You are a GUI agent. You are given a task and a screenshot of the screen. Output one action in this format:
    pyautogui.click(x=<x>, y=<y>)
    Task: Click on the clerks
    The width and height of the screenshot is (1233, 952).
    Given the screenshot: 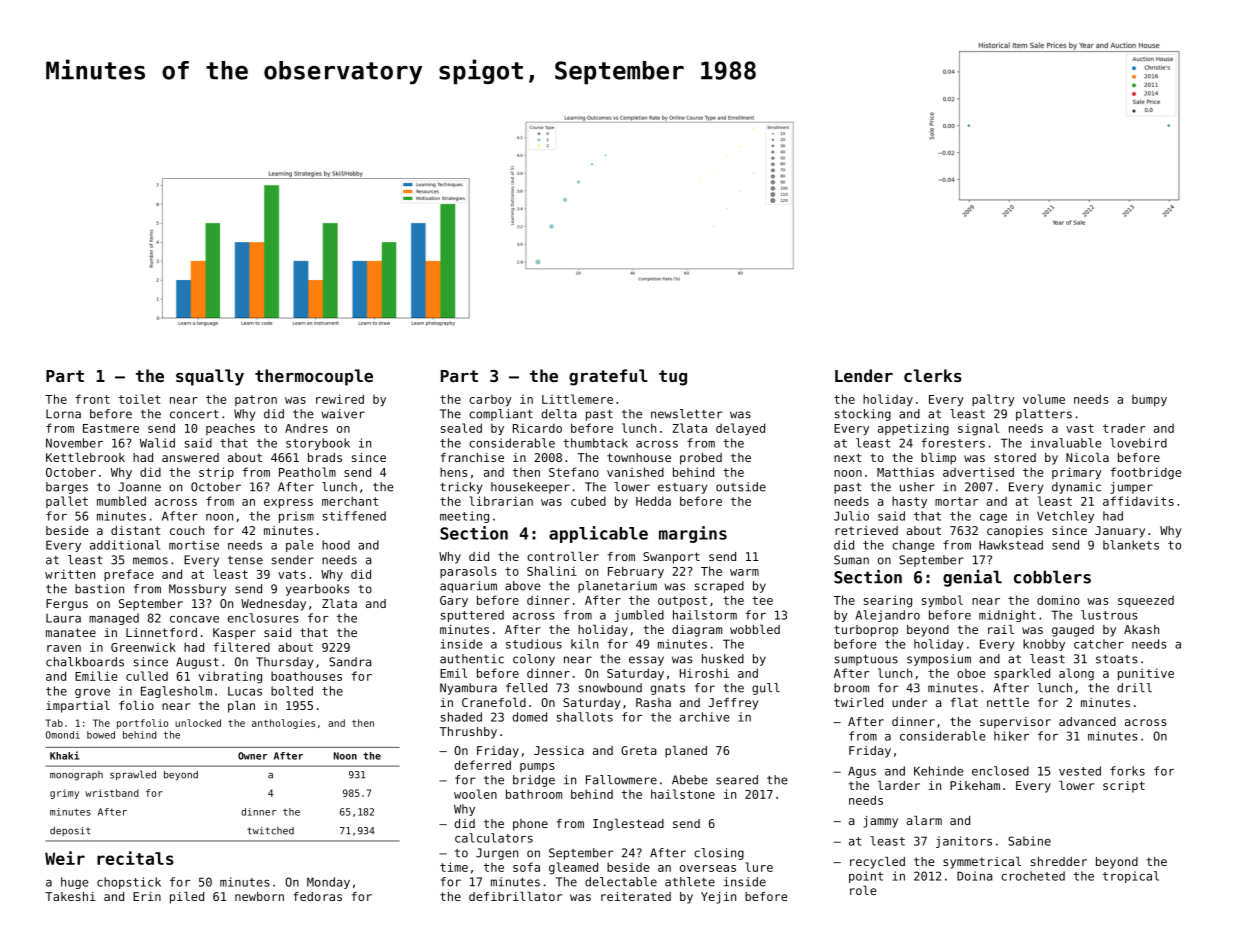 What is the action you would take?
    pyautogui.click(x=933, y=375)
